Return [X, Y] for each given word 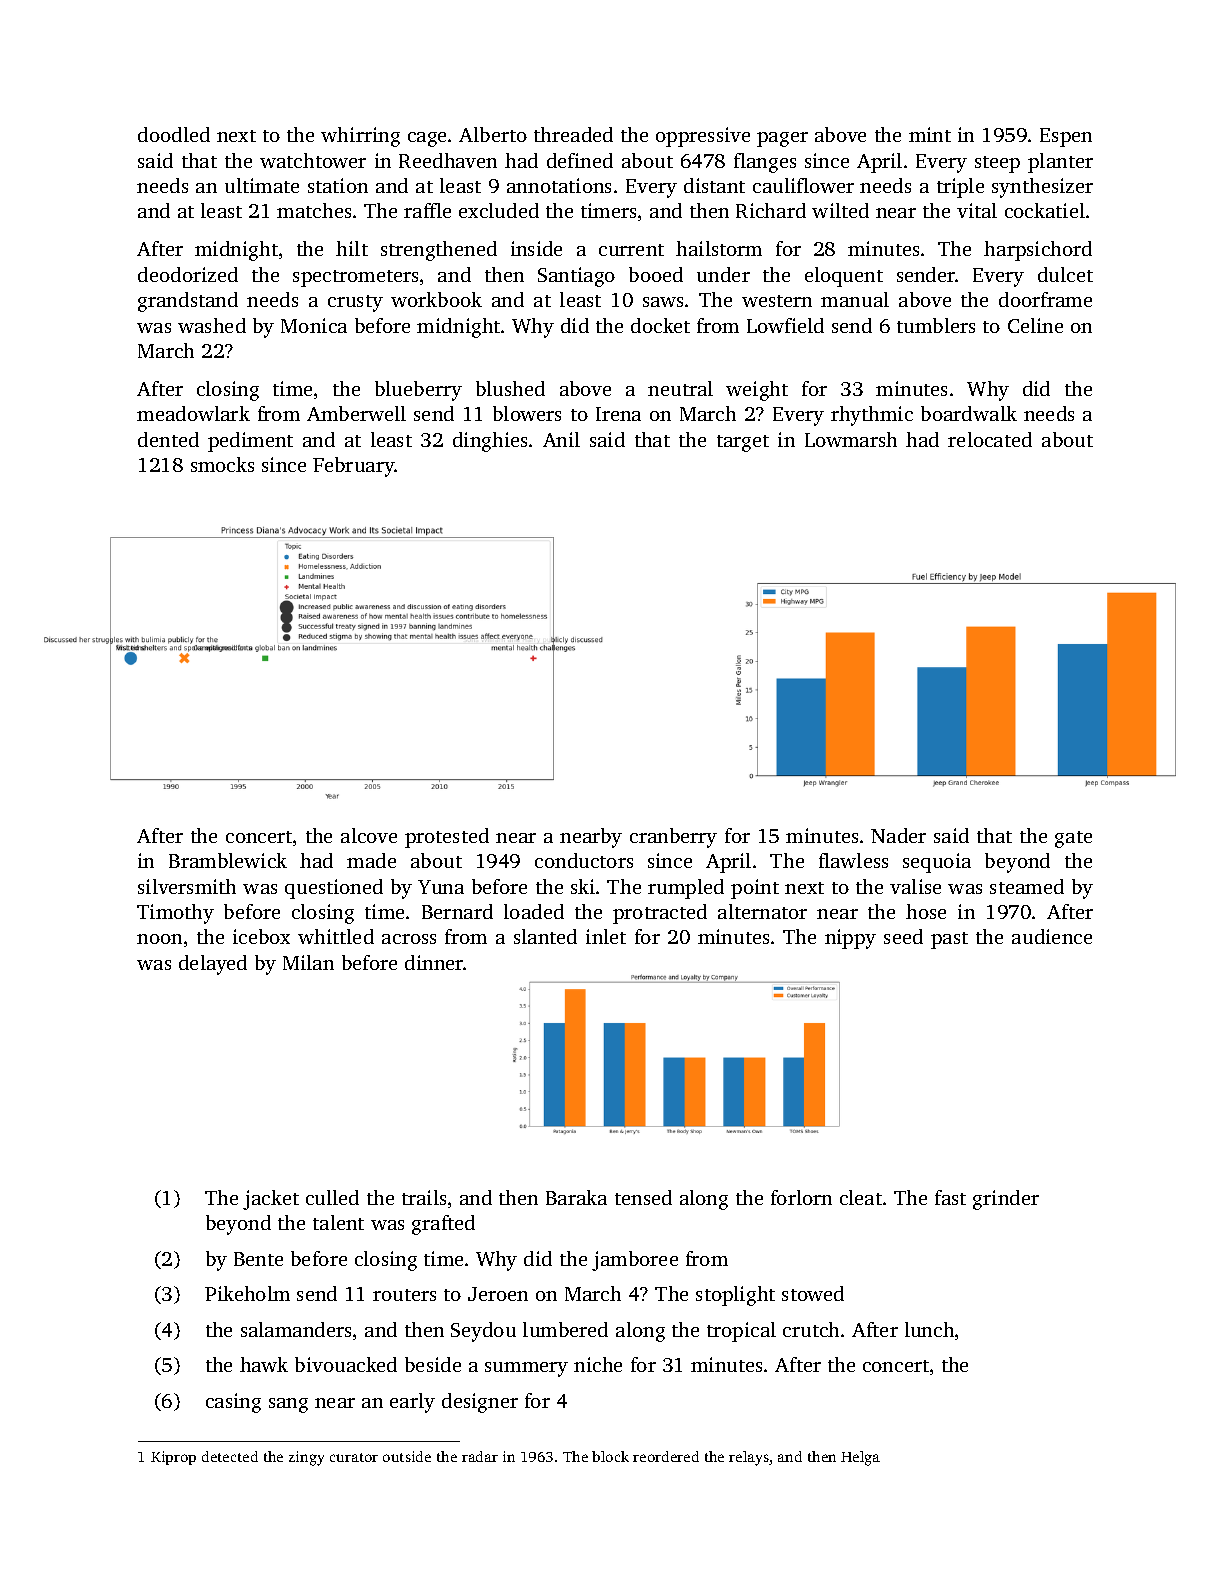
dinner [434, 962]
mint [930, 134]
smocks [222, 464]
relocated [990, 439]
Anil [561, 439]
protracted [660, 914]
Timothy [175, 914]
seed [903, 936]
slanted [545, 936]
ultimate [262, 185]
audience [1052, 936]
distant [714, 185]
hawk [264, 1364]
